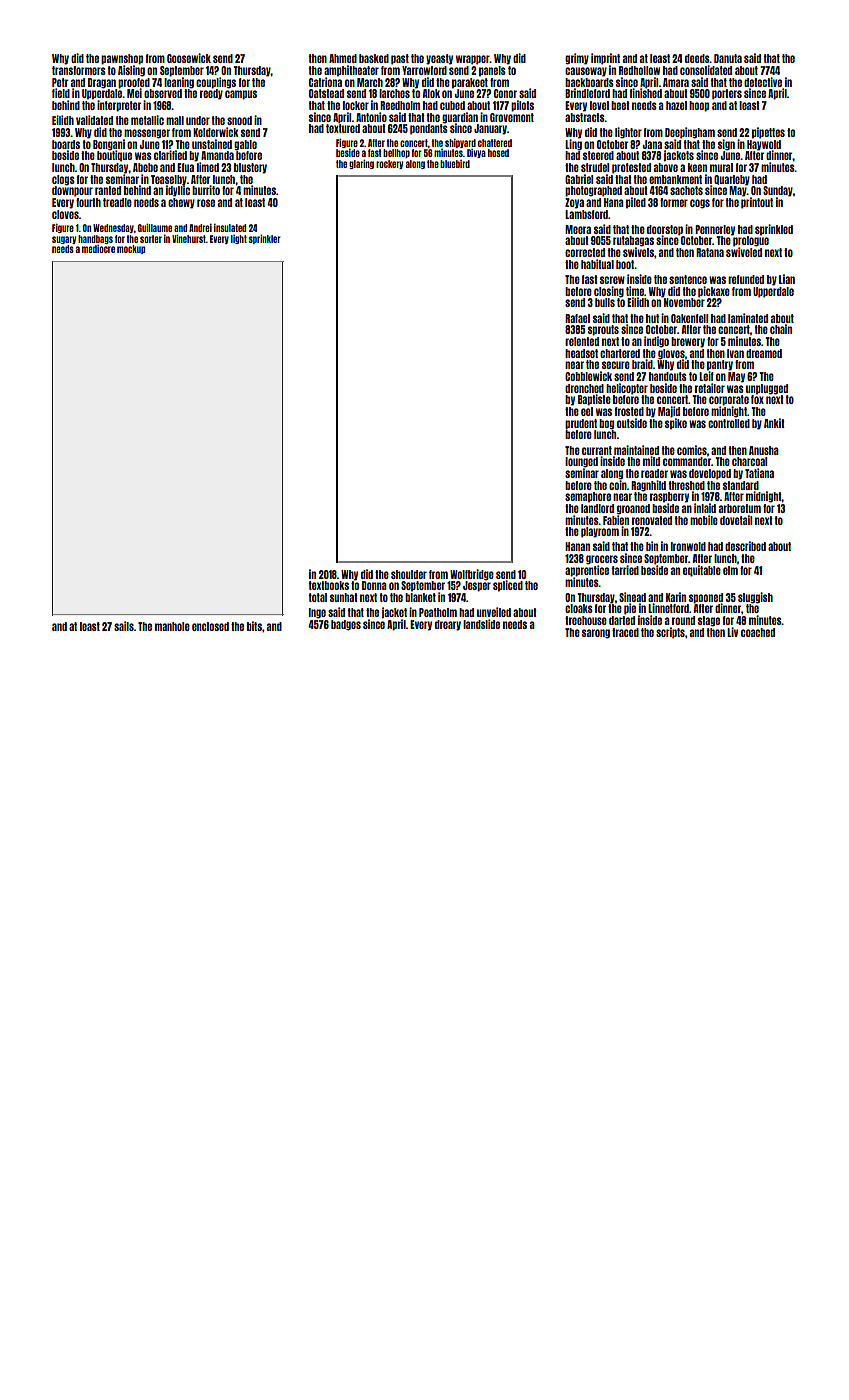  I want to click on sunhat, so click(344, 597).
